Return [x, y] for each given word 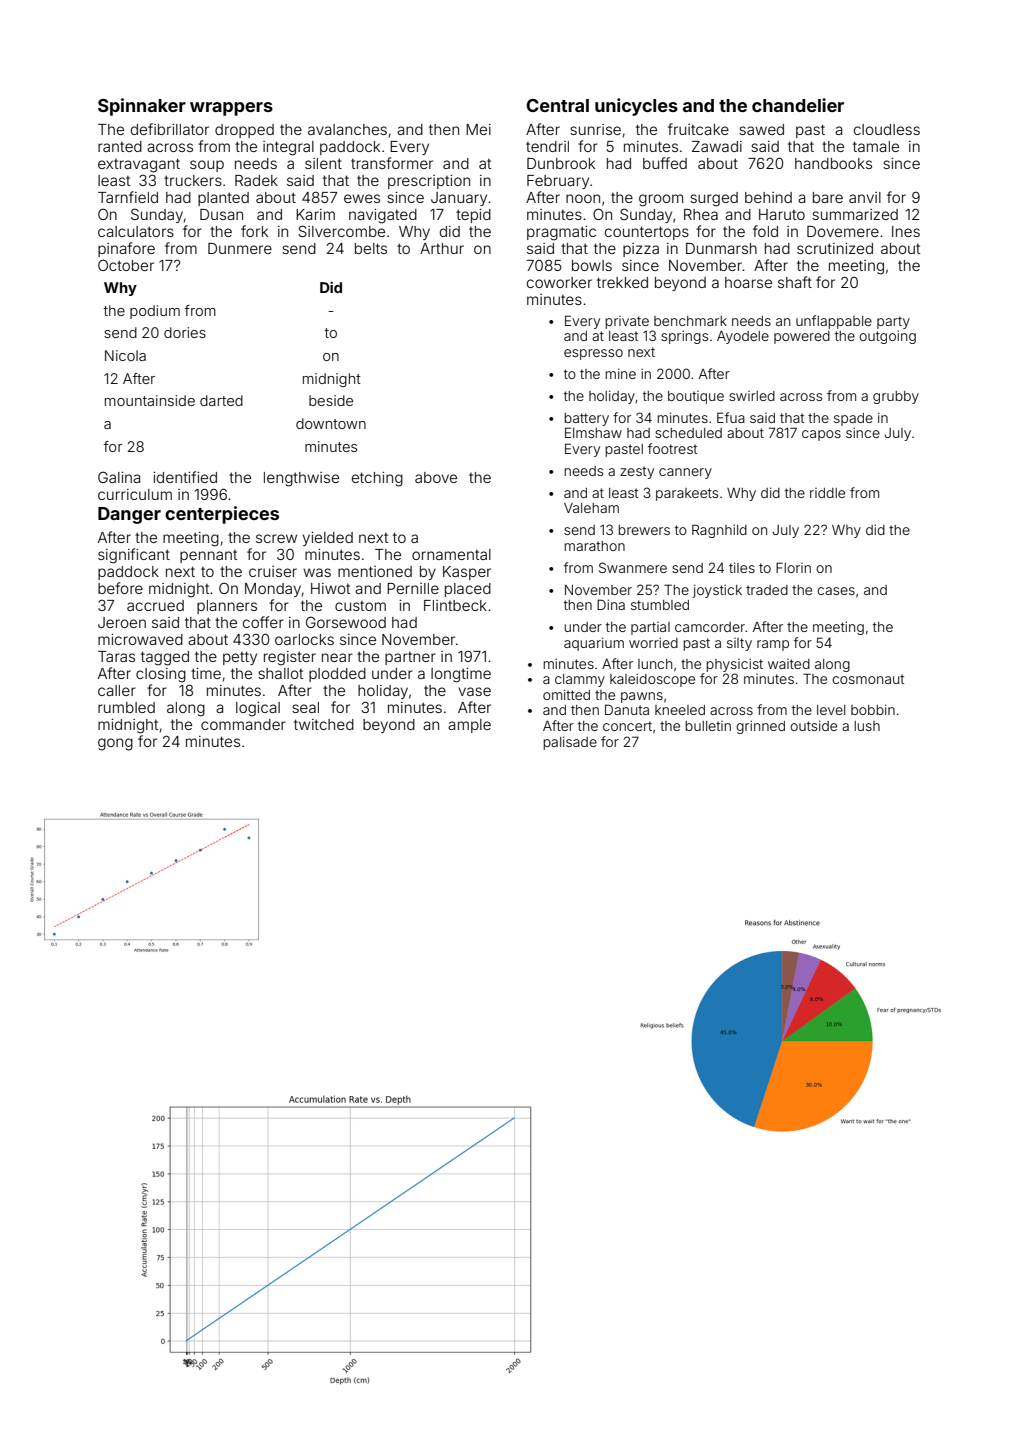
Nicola [125, 355]
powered [802, 337]
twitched [324, 724]
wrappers [231, 109]
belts [371, 248]
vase [474, 691]
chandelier [798, 105]
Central [557, 105]
